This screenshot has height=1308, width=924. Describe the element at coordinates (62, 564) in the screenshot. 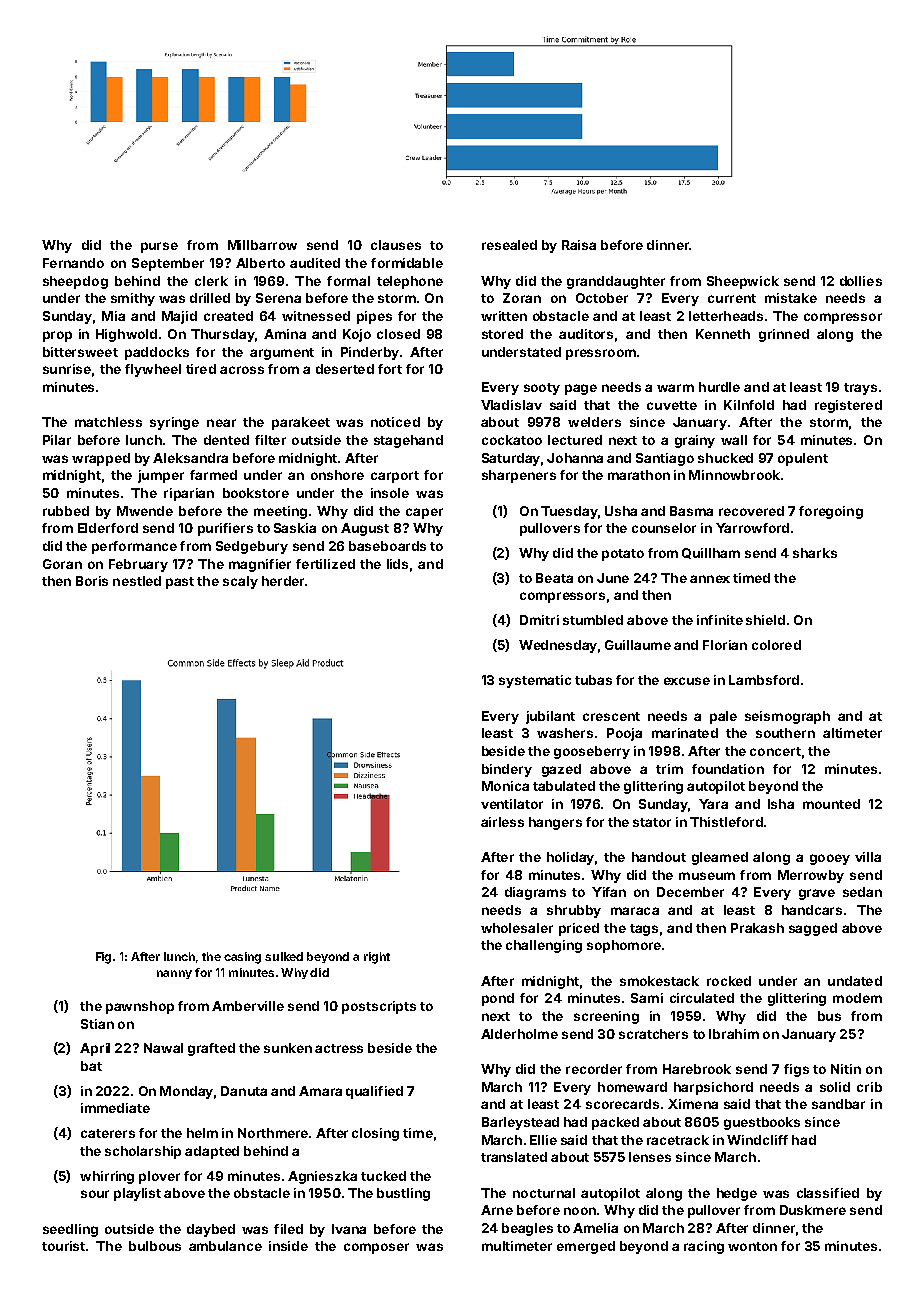

I see `Goran` at that location.
